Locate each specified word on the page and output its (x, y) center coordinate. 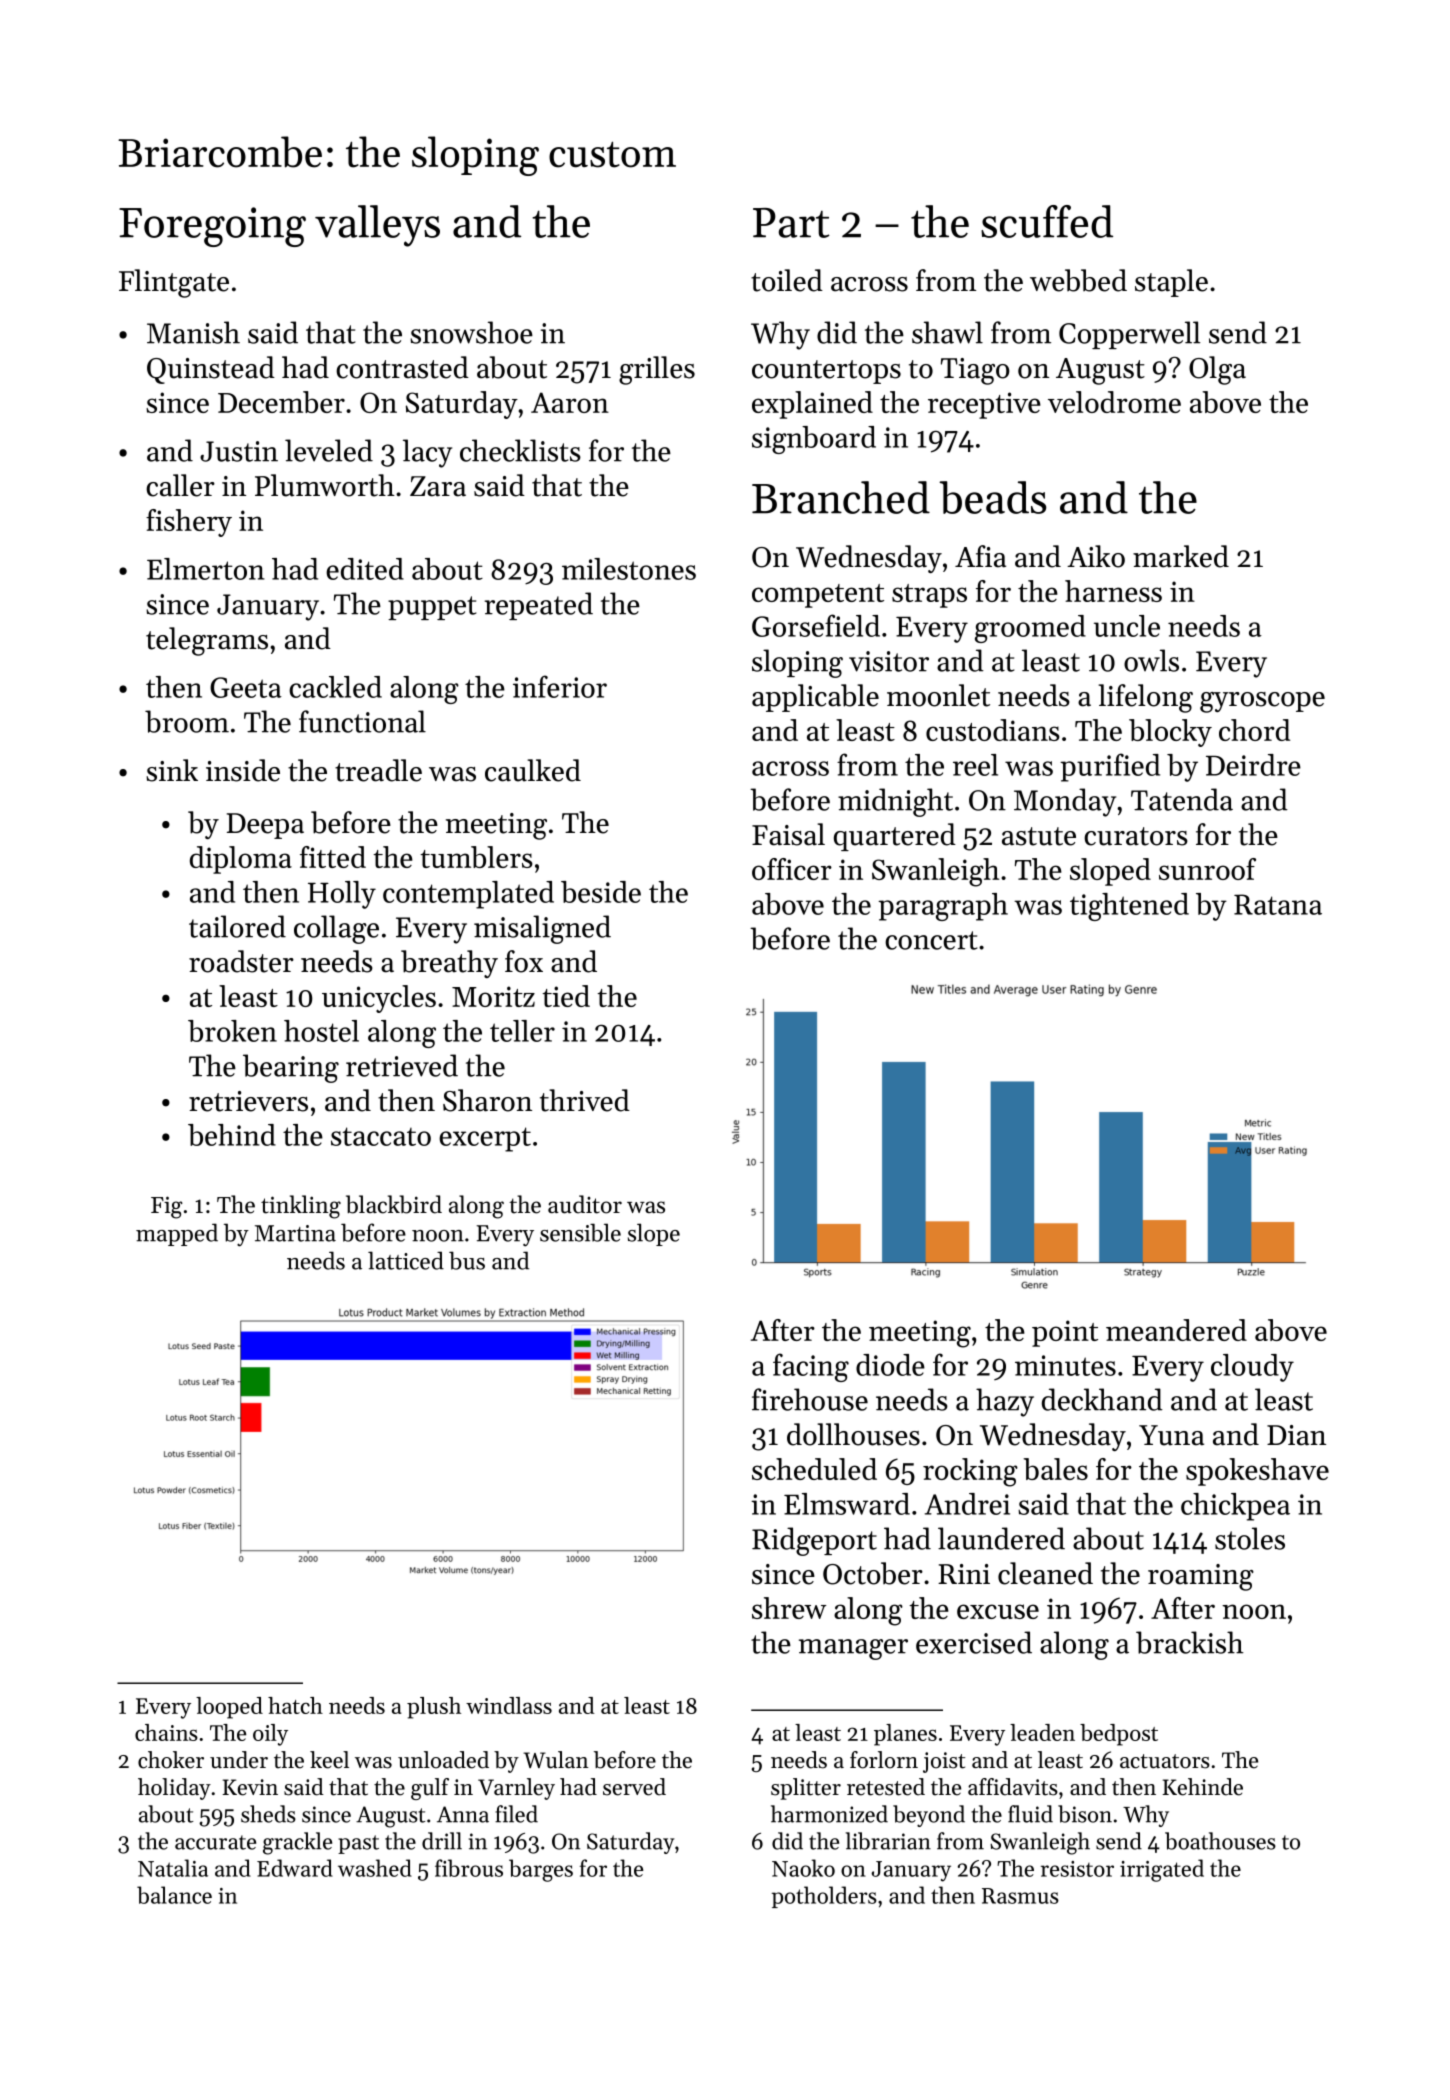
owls (1151, 660)
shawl (947, 332)
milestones (629, 569)
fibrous (469, 1868)
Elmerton (206, 569)
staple (1171, 283)
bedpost (1119, 1735)
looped (229, 1708)
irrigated (1162, 1870)
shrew (789, 1608)
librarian (888, 1841)
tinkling (301, 1207)
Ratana (1278, 904)
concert (931, 940)
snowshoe (471, 332)
